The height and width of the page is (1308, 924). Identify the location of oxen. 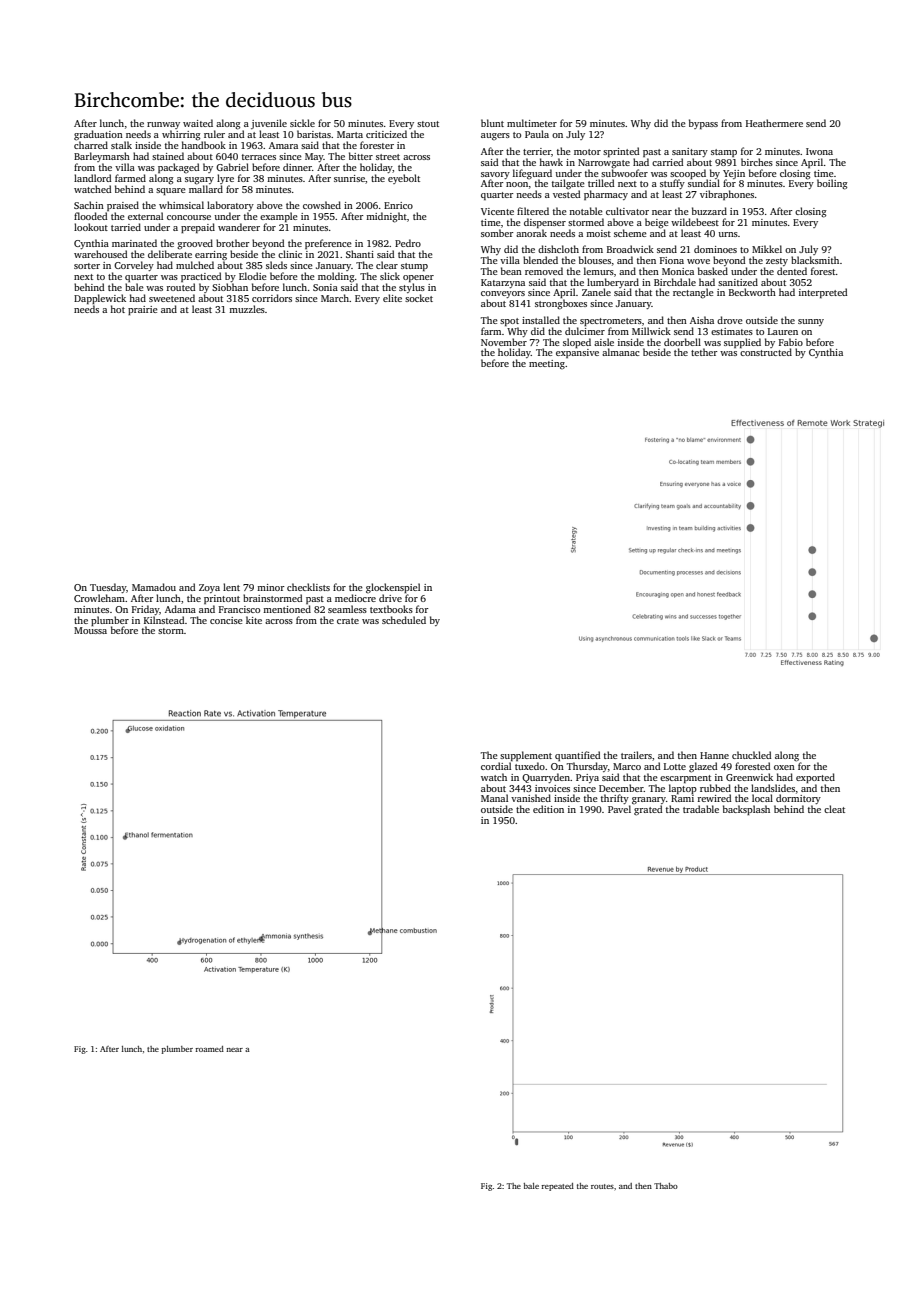
(784, 767).
